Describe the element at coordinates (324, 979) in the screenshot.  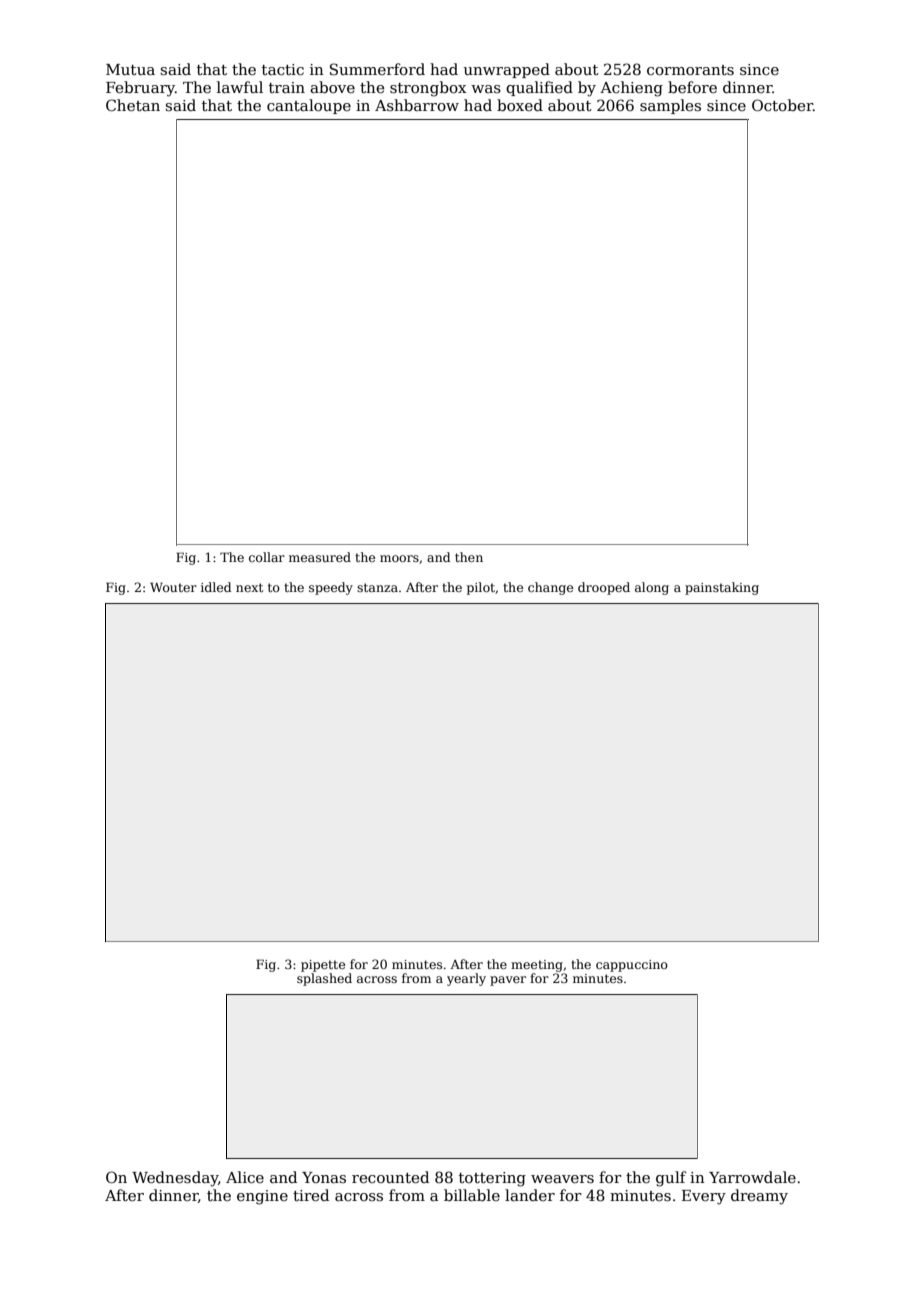
I see `splashed` at that location.
